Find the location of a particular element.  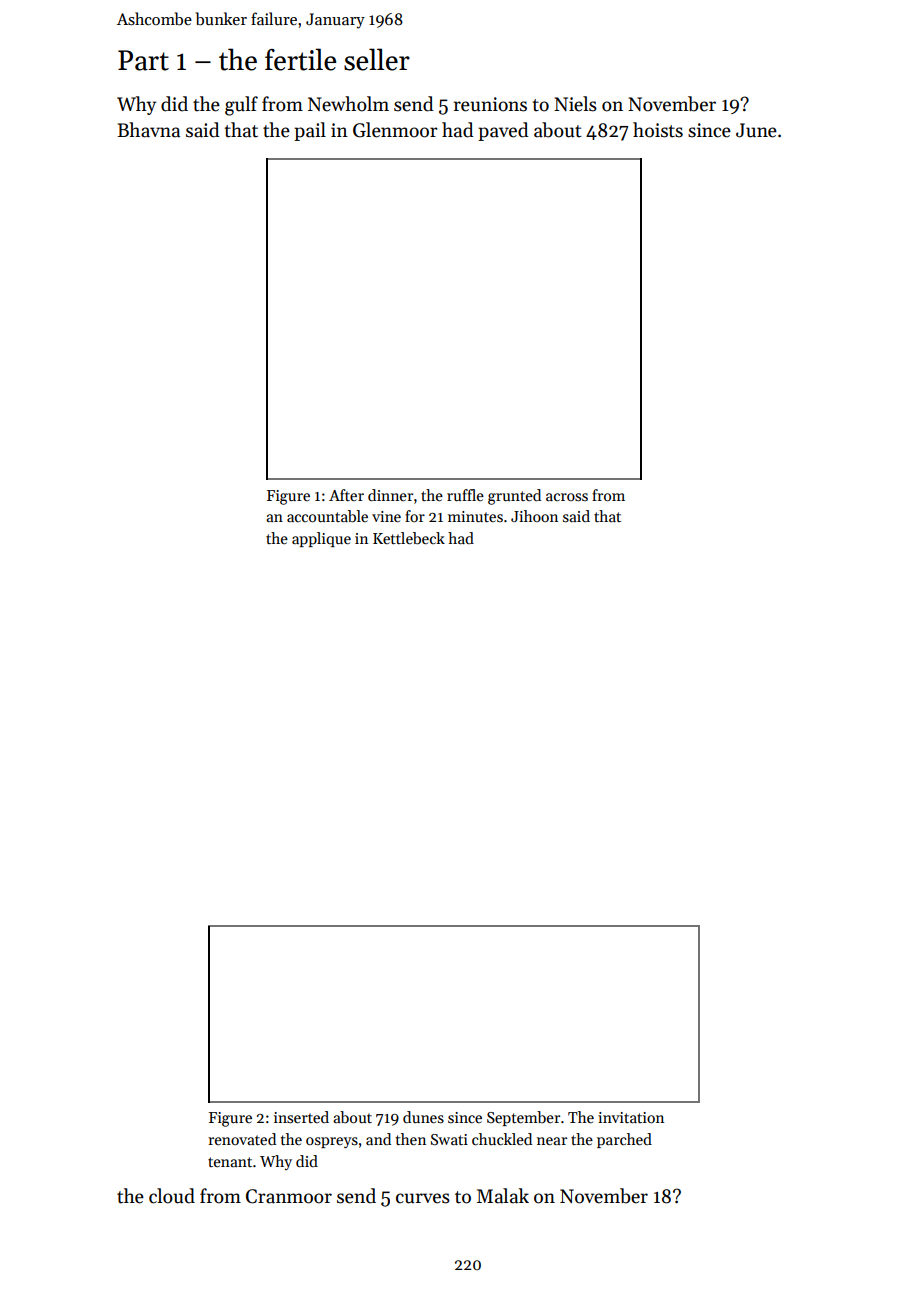

Bhavna is located at coordinates (148, 130).
